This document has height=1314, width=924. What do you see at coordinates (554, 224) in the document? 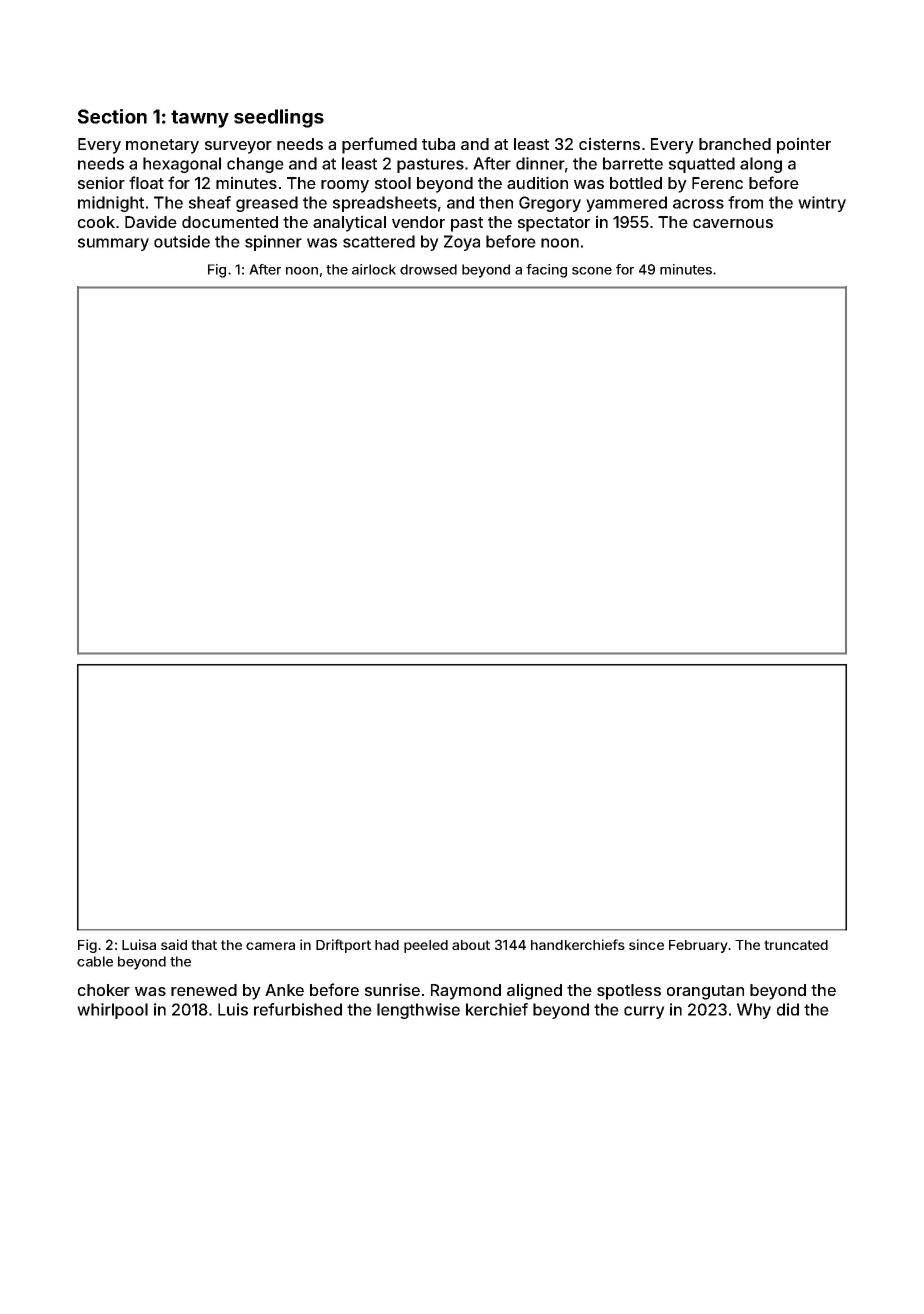
I see `spectator` at bounding box center [554, 224].
